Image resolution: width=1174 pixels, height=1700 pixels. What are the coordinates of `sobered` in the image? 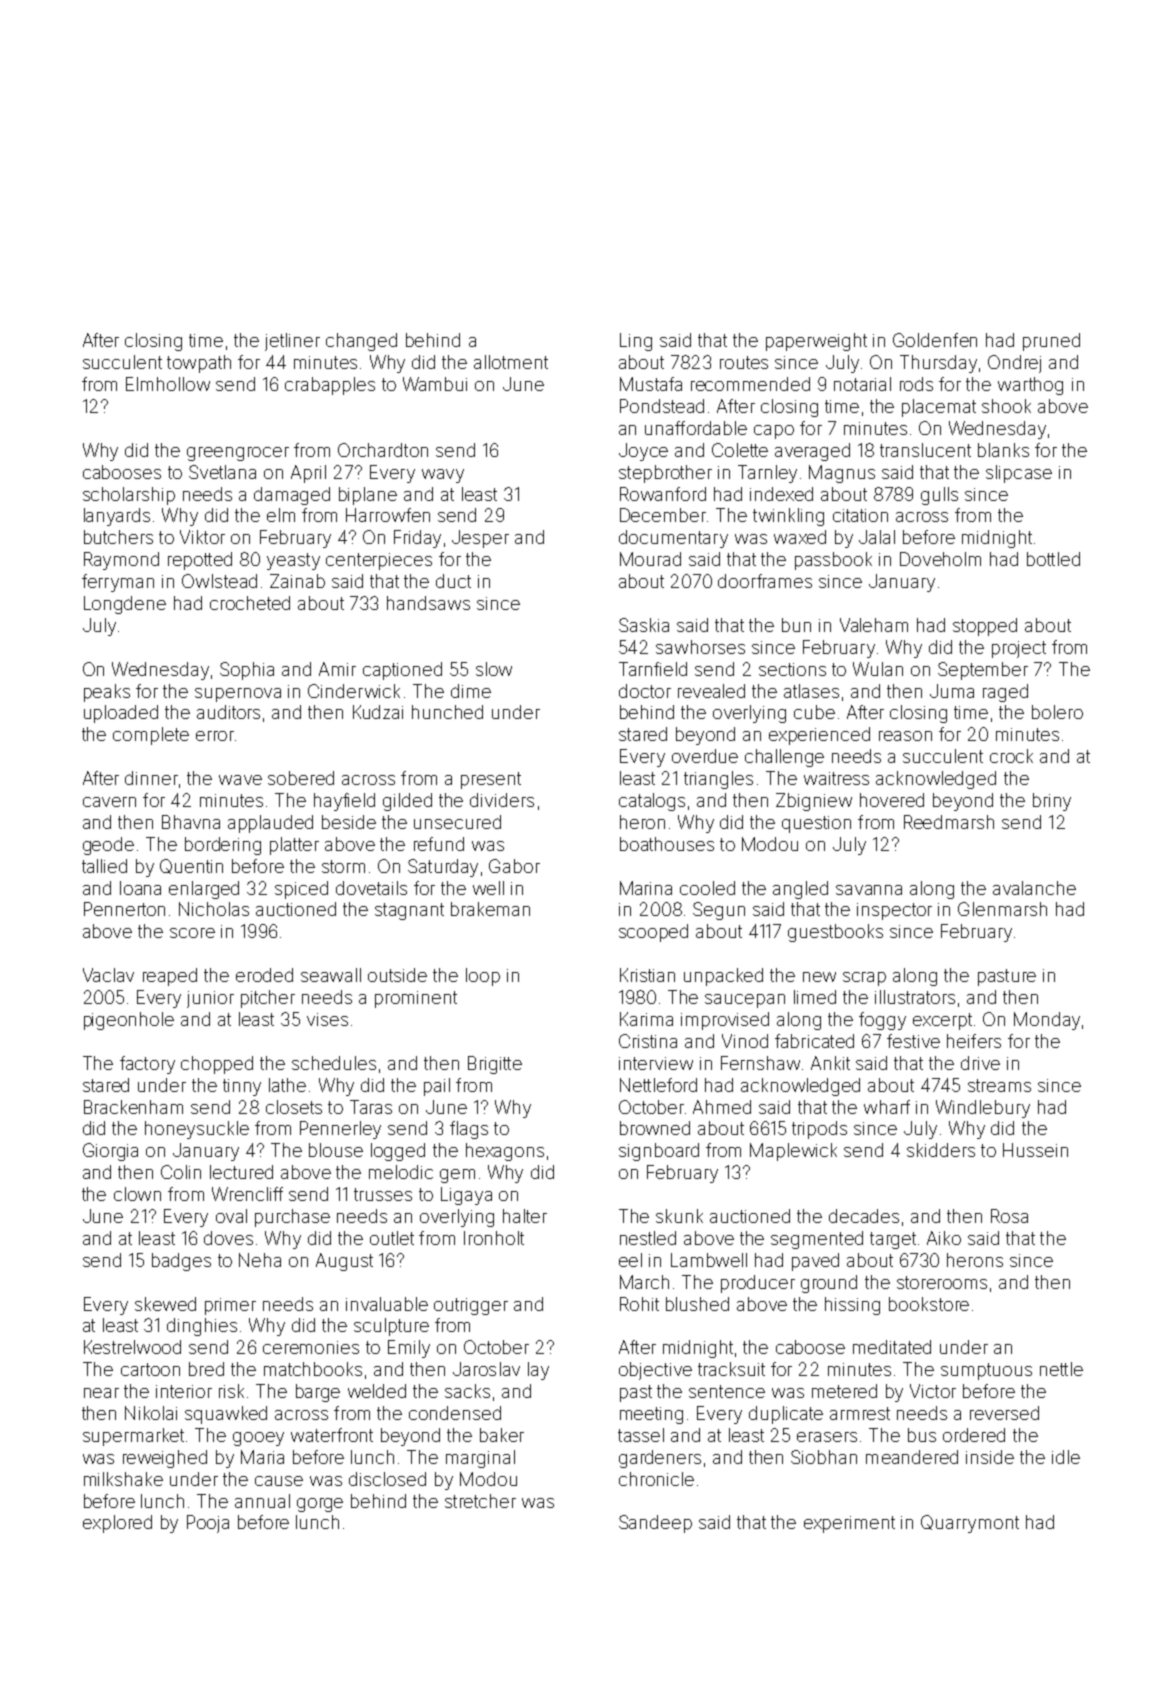 It's located at (301, 778).
